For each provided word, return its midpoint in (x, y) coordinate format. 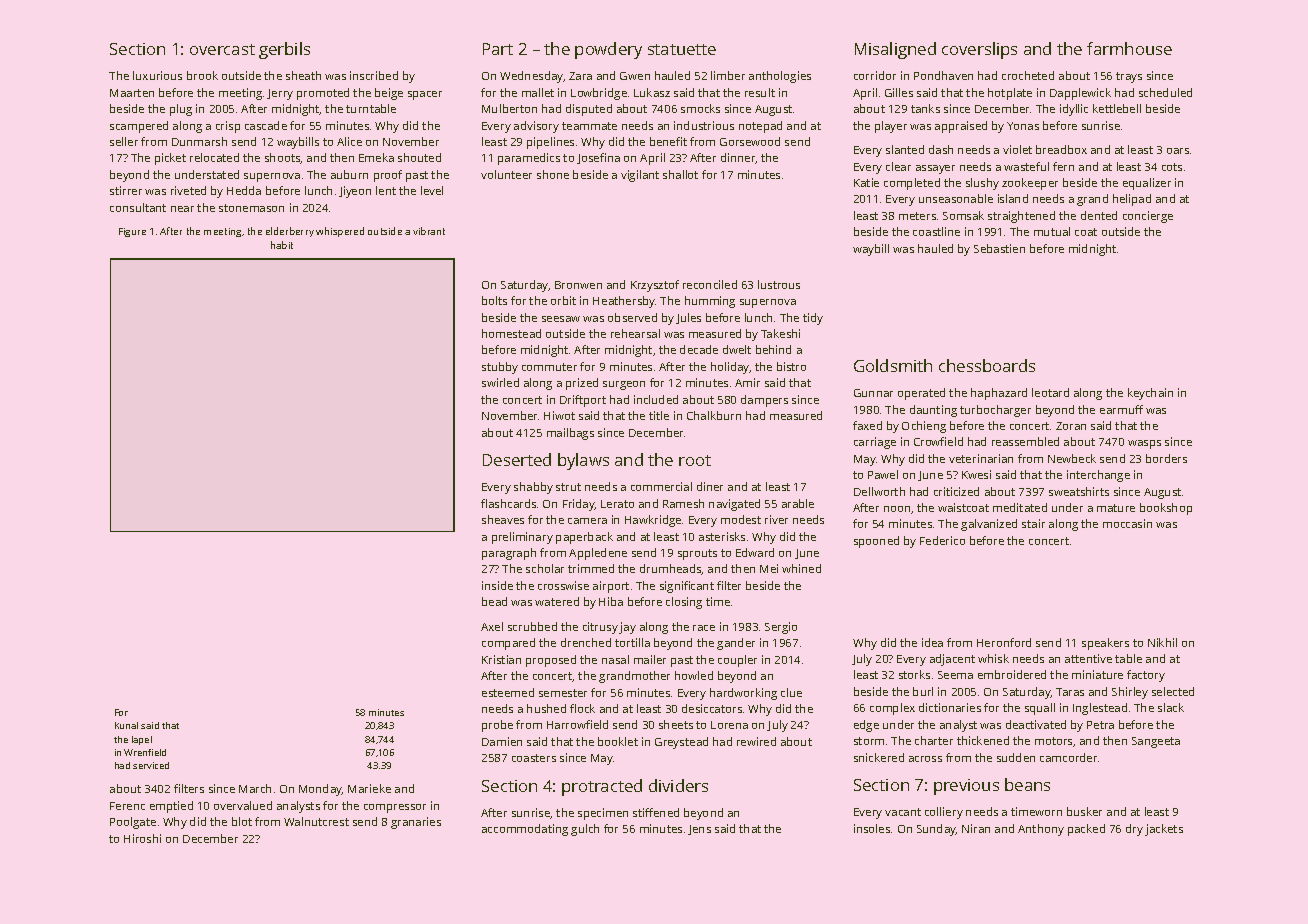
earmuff (1121, 409)
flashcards (508, 503)
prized (582, 384)
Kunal (126, 725)
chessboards (987, 365)
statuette (682, 49)
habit (282, 245)
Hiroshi (142, 838)
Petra (1100, 725)
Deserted (517, 459)
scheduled (1165, 92)
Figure (132, 232)
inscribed (374, 75)
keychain (1150, 394)
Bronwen (578, 285)
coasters (534, 758)
